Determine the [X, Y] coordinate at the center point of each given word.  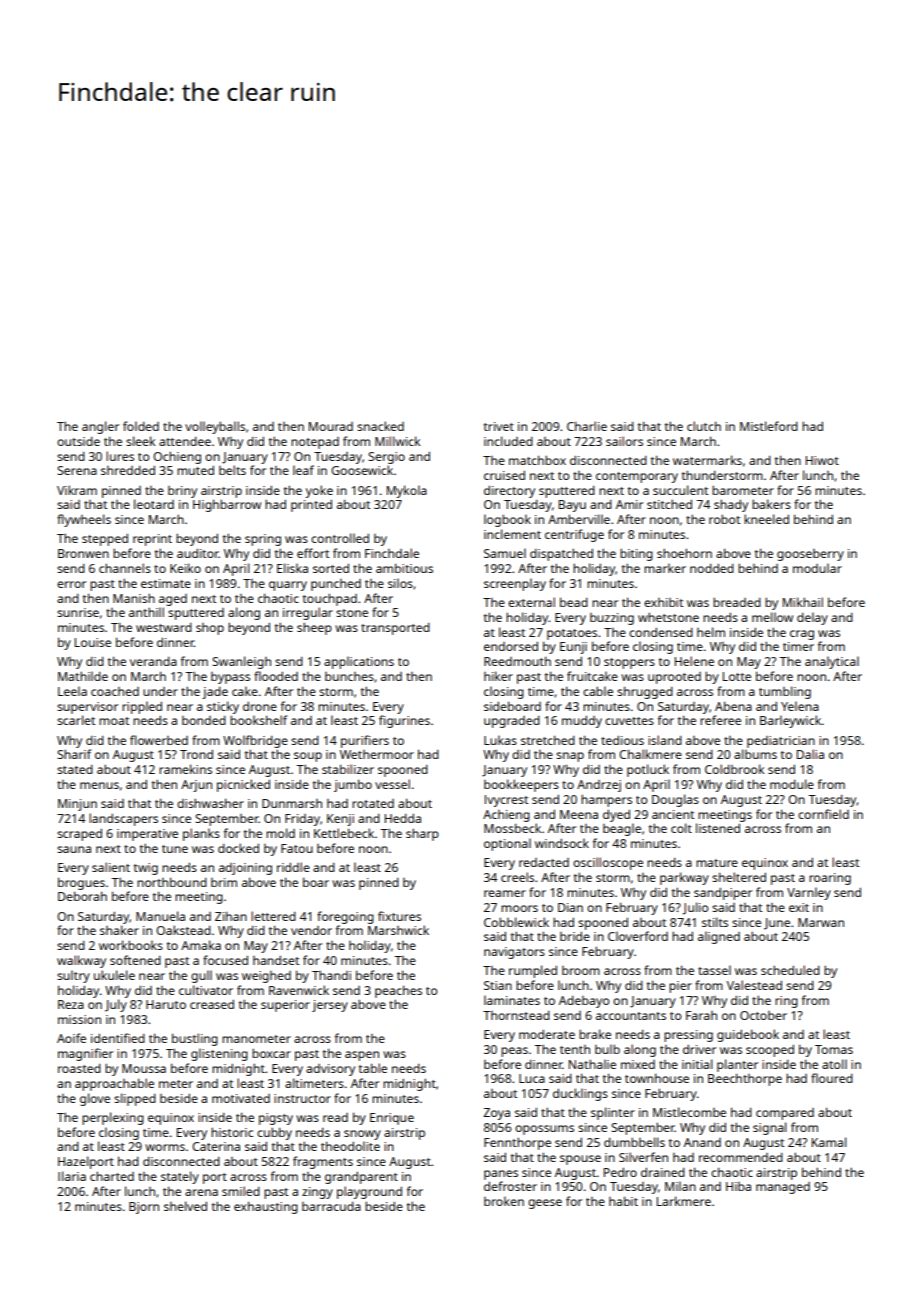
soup [308, 757]
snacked [380, 426]
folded [141, 426]
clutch [704, 426]
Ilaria [72, 1176]
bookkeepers [521, 785]
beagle [622, 829]
